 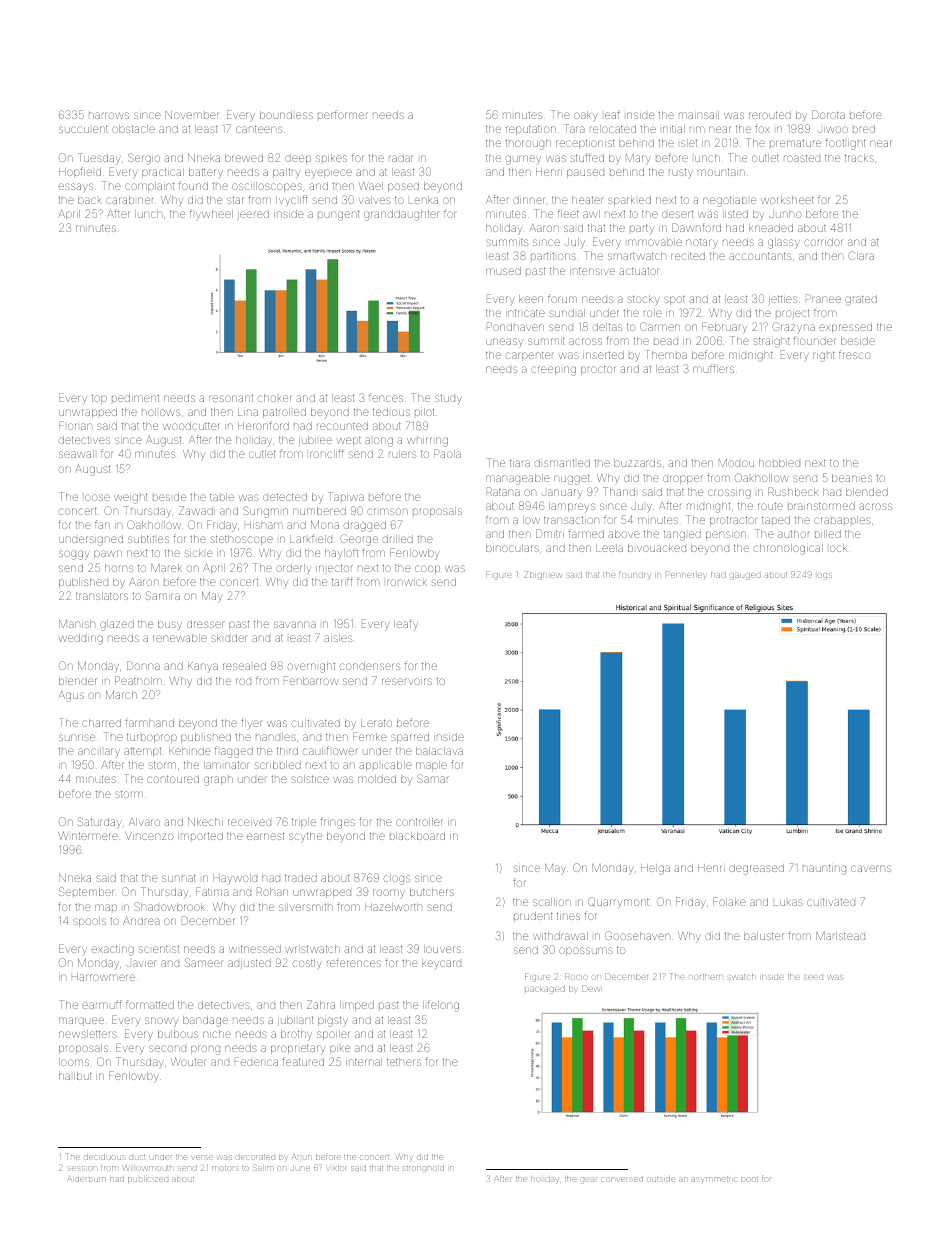 I want to click on Lenka, so click(x=423, y=200).
